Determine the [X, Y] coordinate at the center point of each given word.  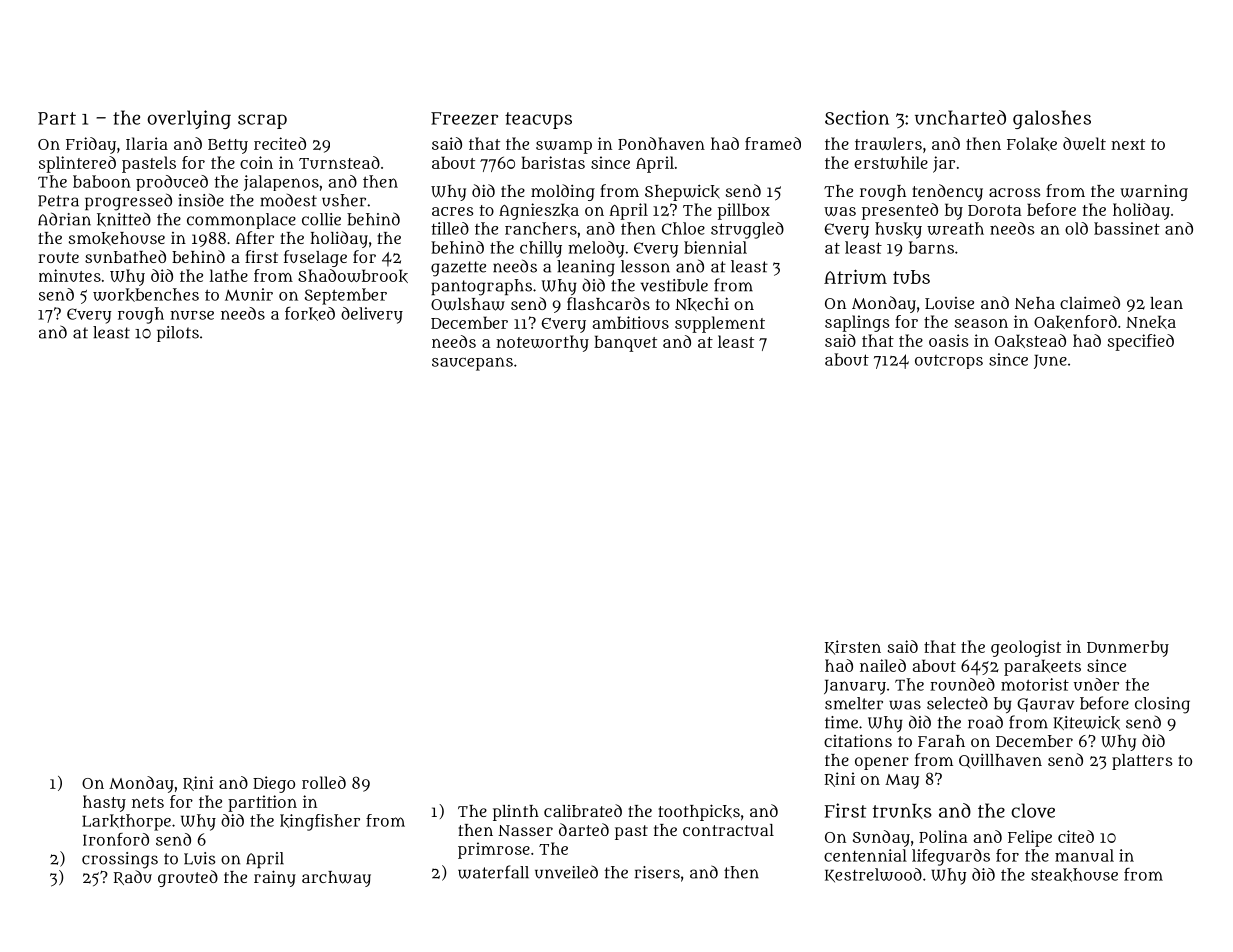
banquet [625, 343]
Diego [274, 784]
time [841, 722]
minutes [70, 275]
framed [773, 143]
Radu [133, 877]
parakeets [1042, 667]
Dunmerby [1128, 648]
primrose [494, 850]
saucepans [472, 364]
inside [201, 200]
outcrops [949, 362]
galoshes [1052, 119]
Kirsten [853, 647]
